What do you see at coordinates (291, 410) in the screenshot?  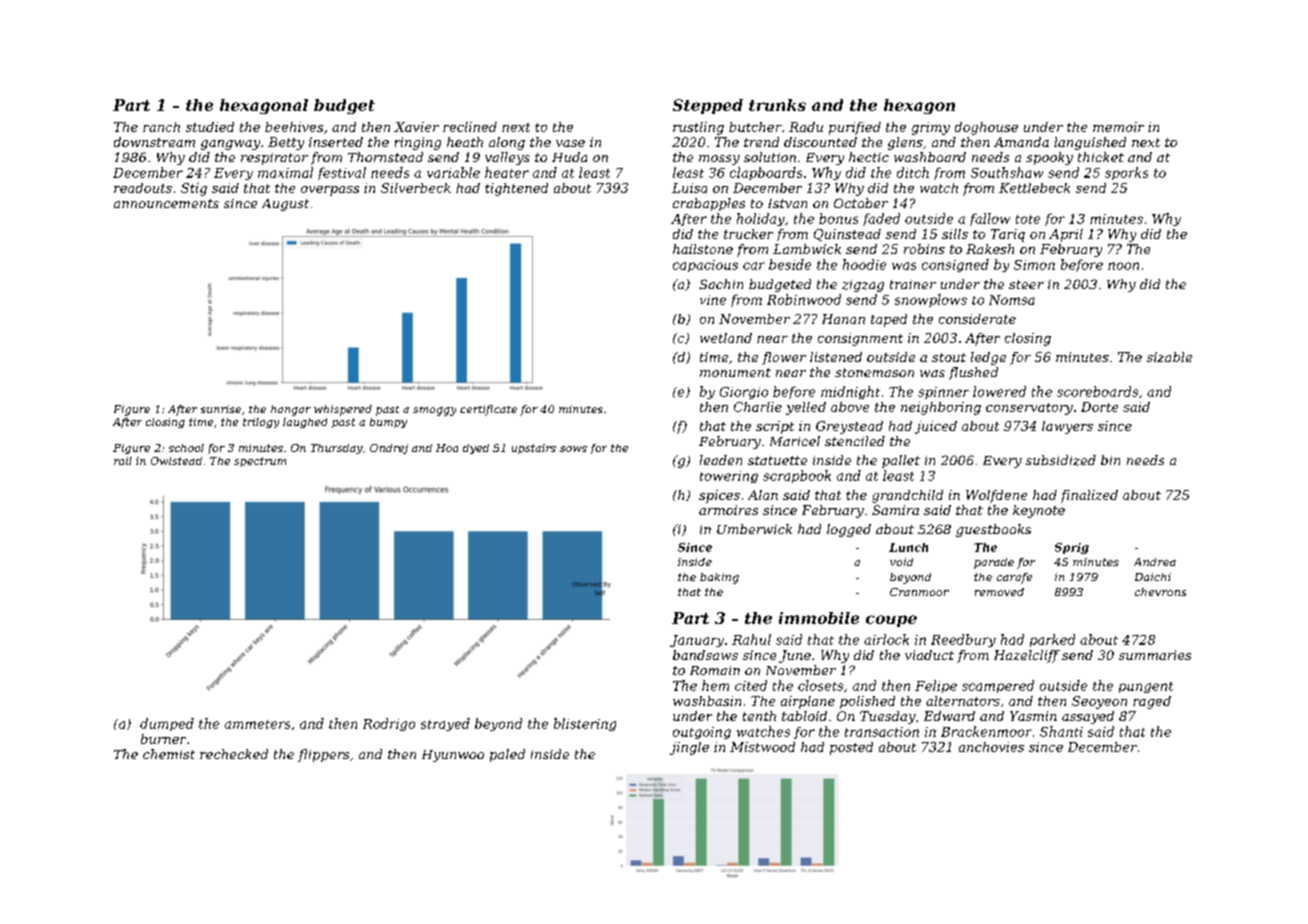 I see `hangar` at bounding box center [291, 410].
